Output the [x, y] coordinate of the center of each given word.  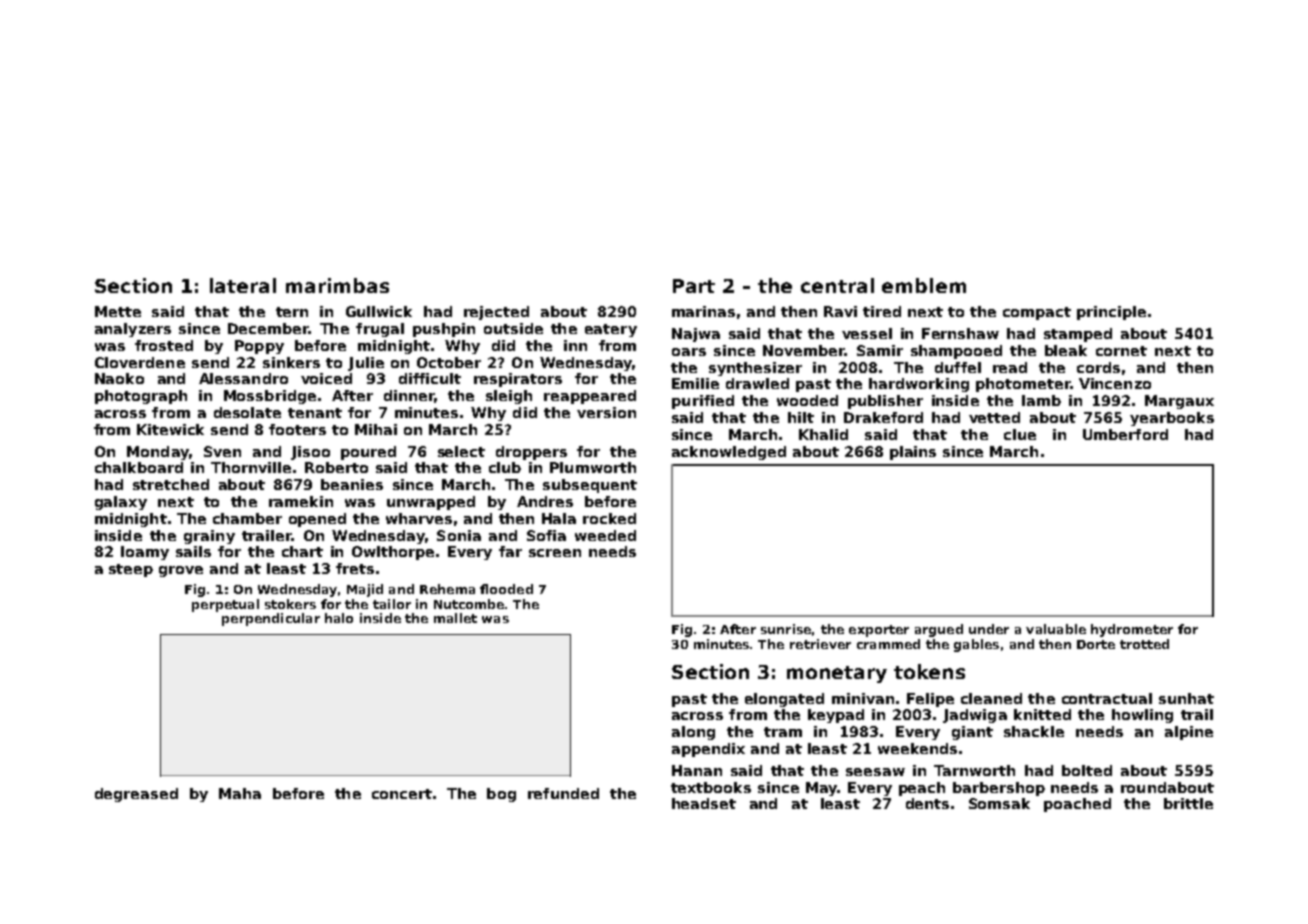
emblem [924, 285]
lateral [243, 285]
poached [1077, 805]
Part [694, 286]
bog [501, 795]
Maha [240, 793]
